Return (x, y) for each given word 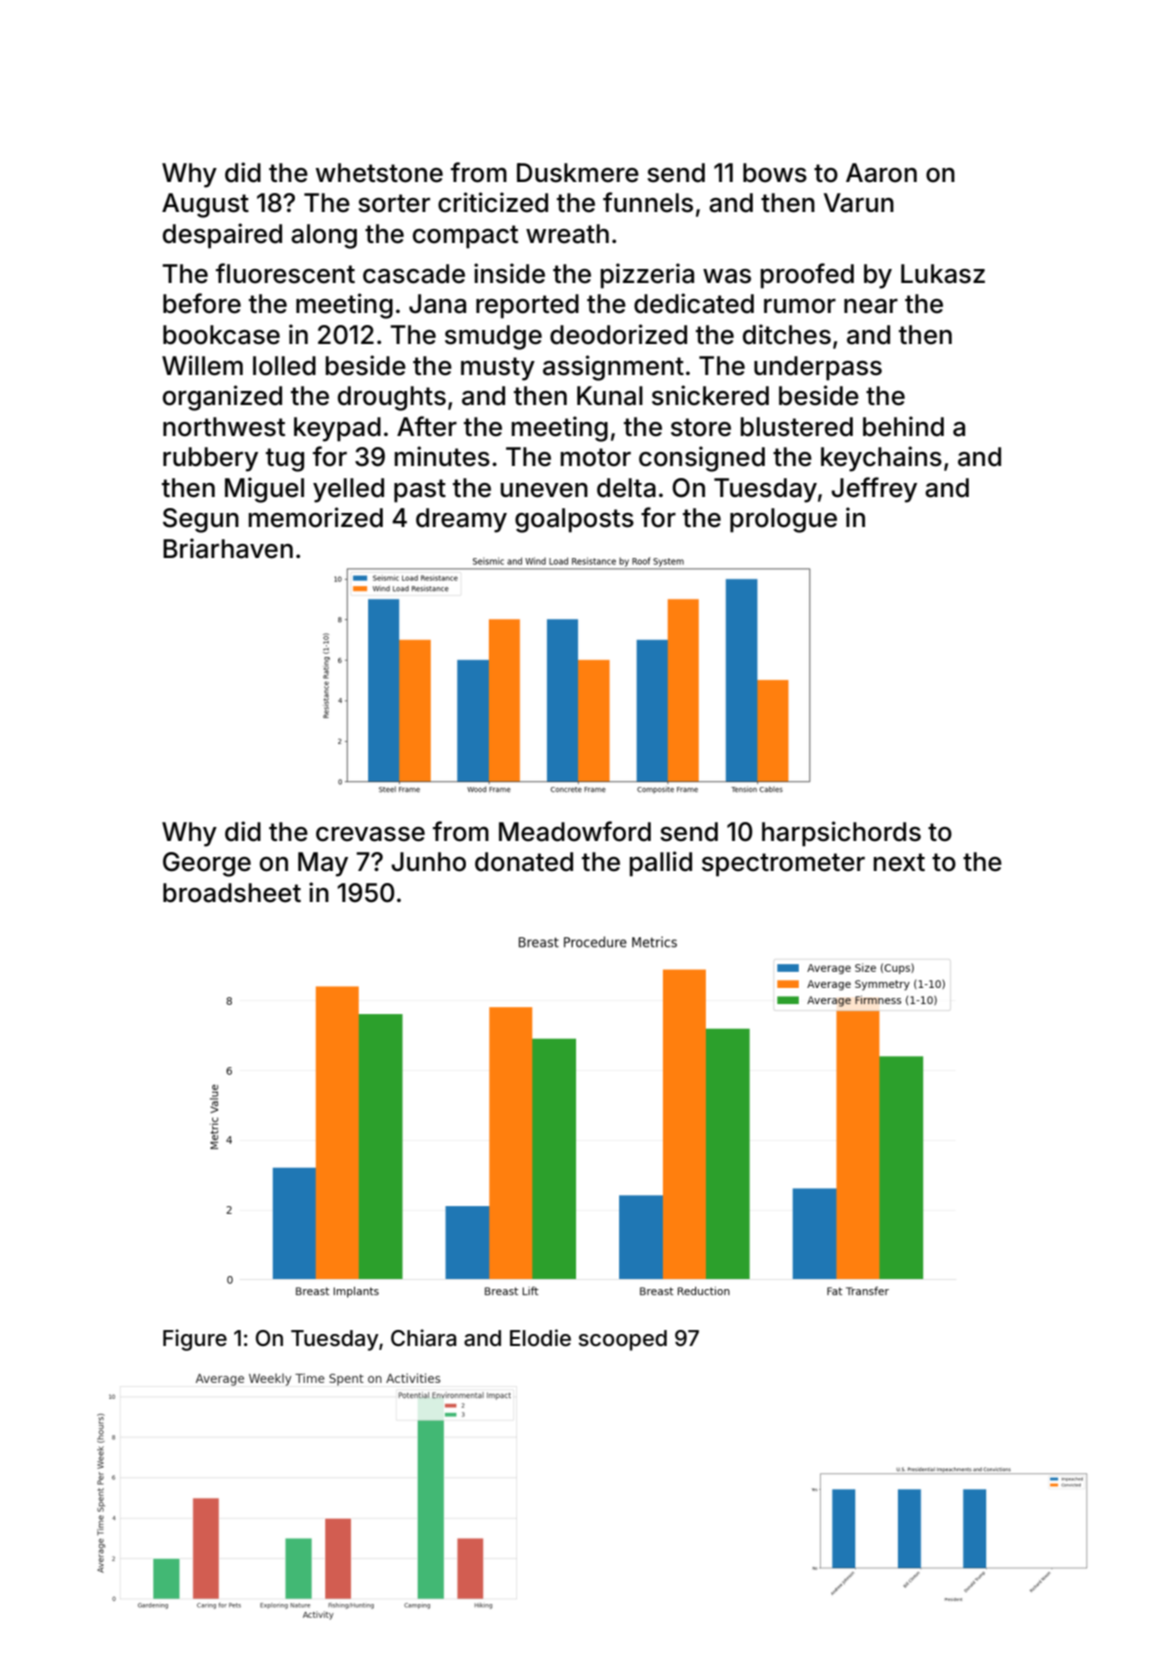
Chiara (423, 1338)
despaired (222, 236)
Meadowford (575, 831)
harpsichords (841, 834)
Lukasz (943, 274)
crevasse (370, 834)
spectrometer (783, 865)
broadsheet (232, 893)
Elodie (540, 1338)
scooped (623, 1340)
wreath (567, 234)
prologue (783, 520)
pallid (661, 864)
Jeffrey (874, 490)
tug (285, 460)
